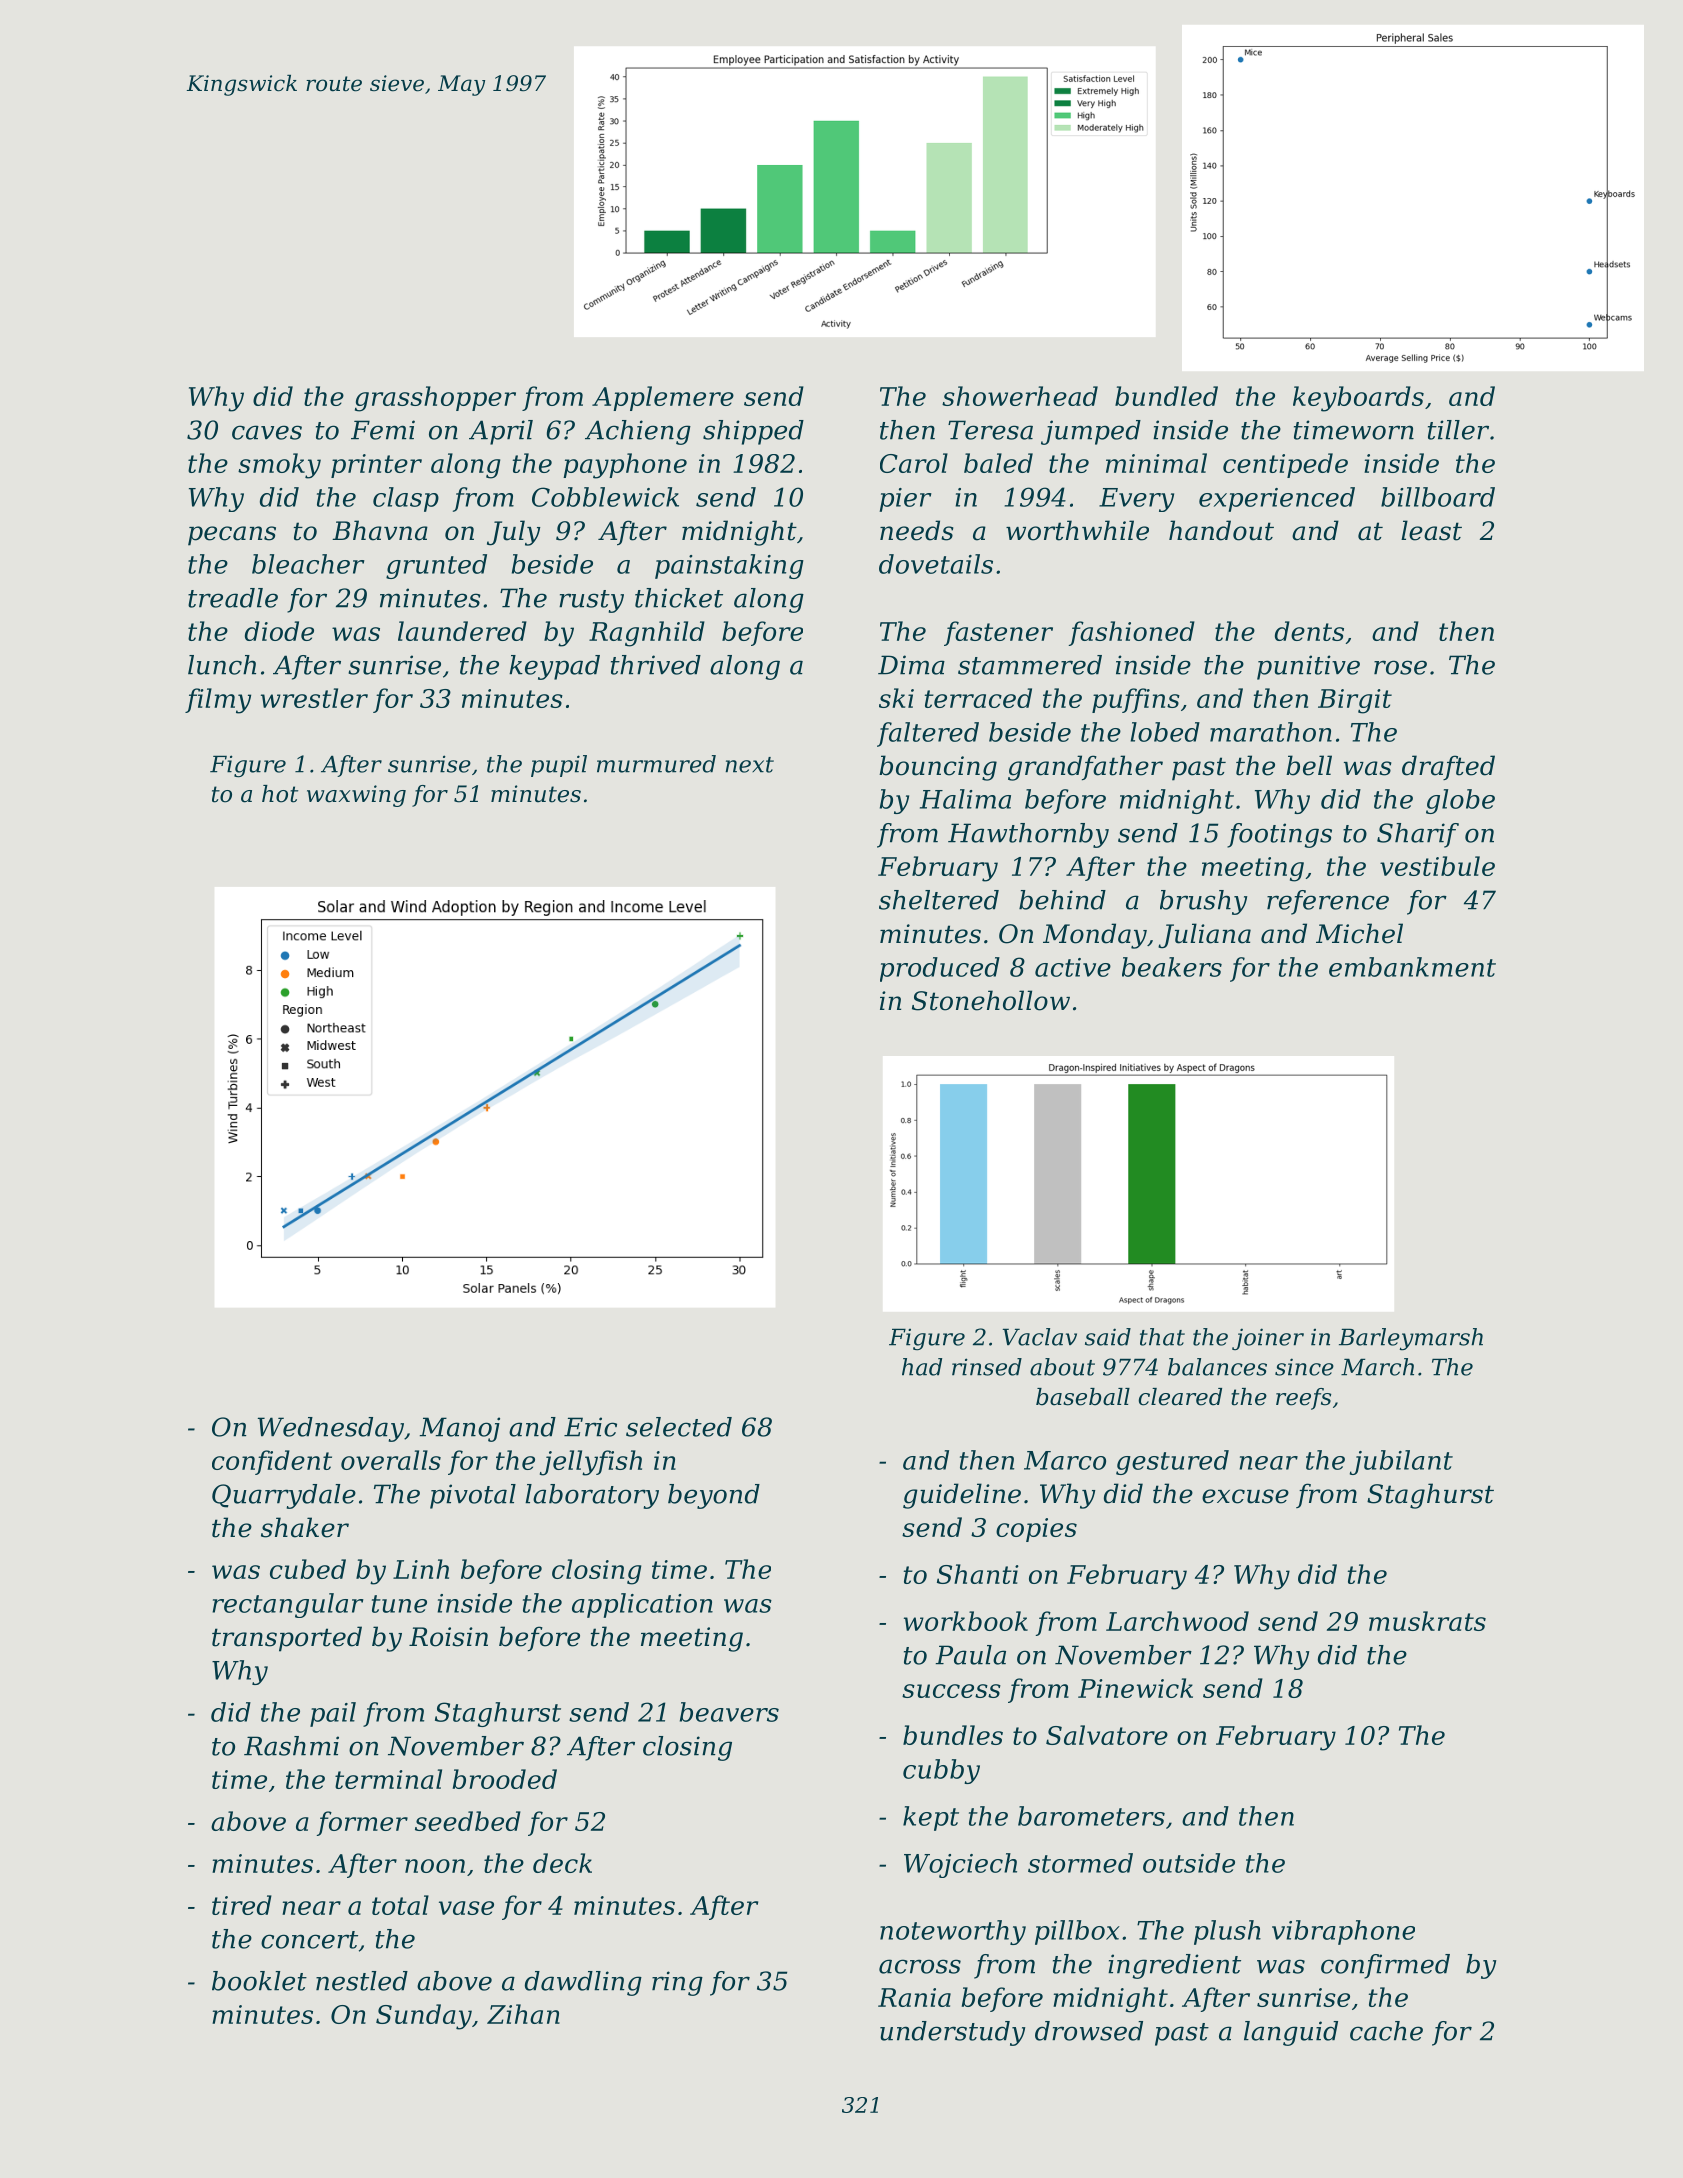 This screenshot has height=2178, width=1683. Describe the element at coordinates (1412, 967) in the screenshot. I see `embankment` at that location.
